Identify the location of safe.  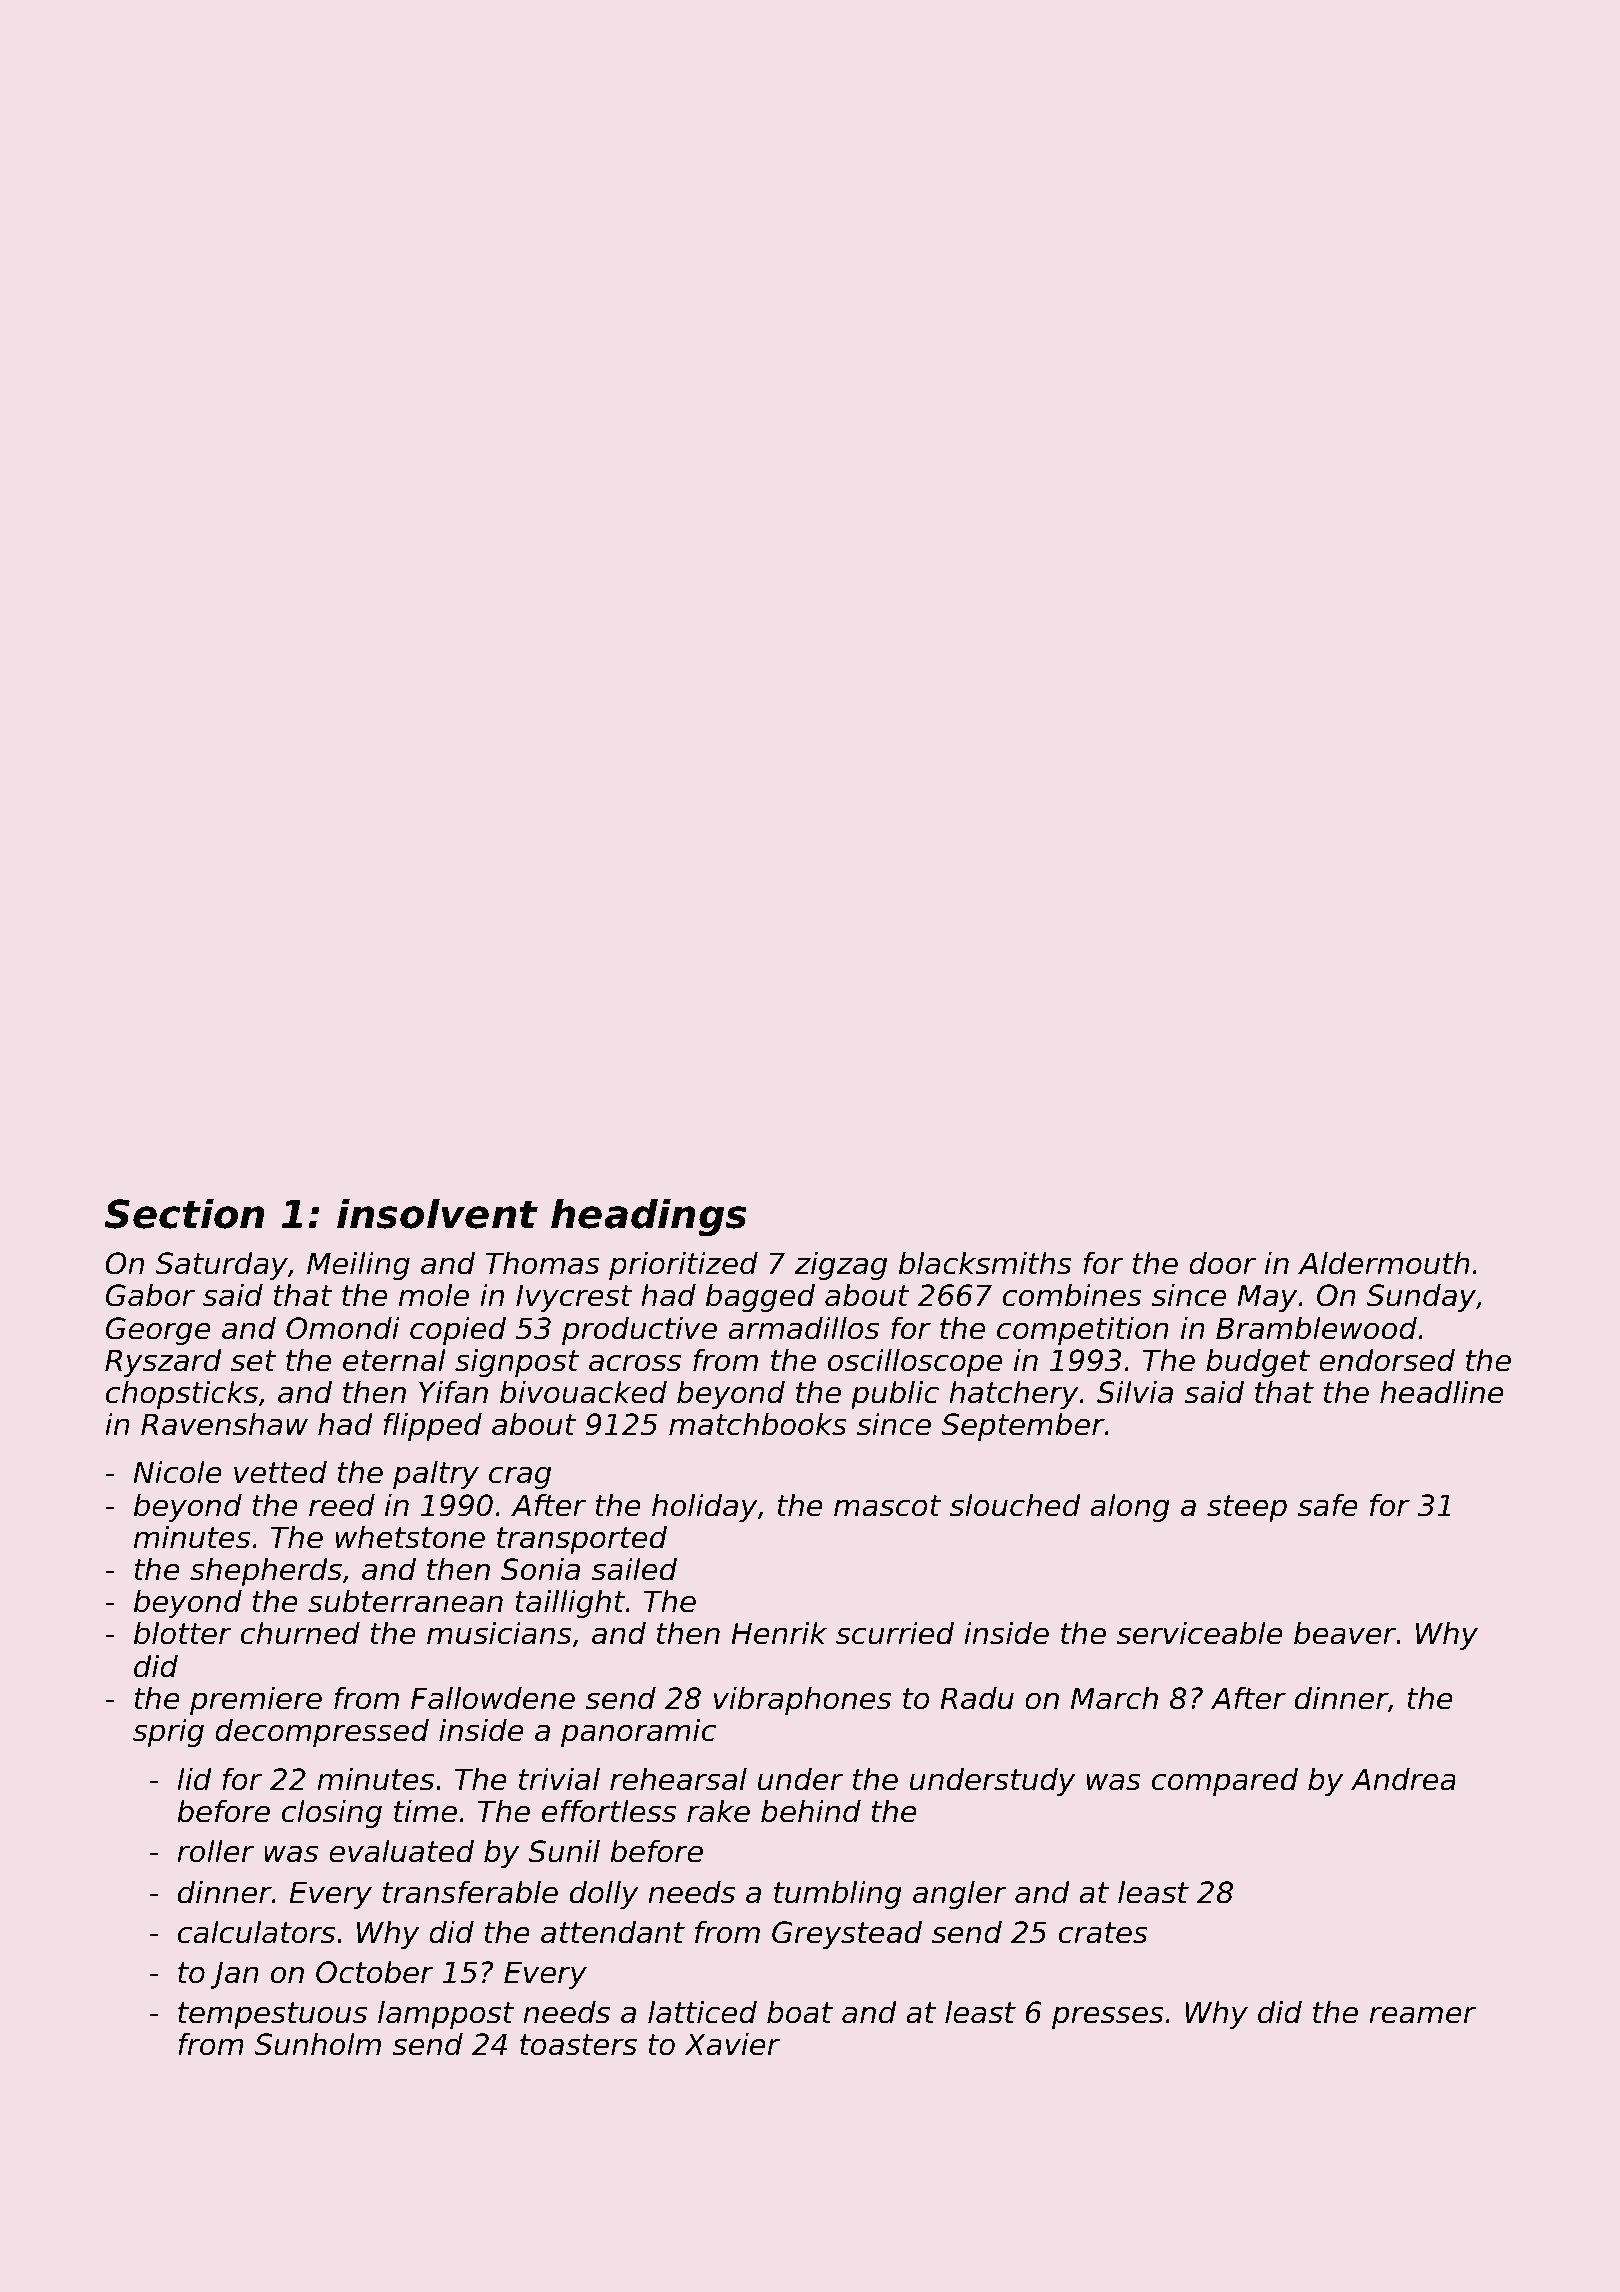
(1328, 1505).
